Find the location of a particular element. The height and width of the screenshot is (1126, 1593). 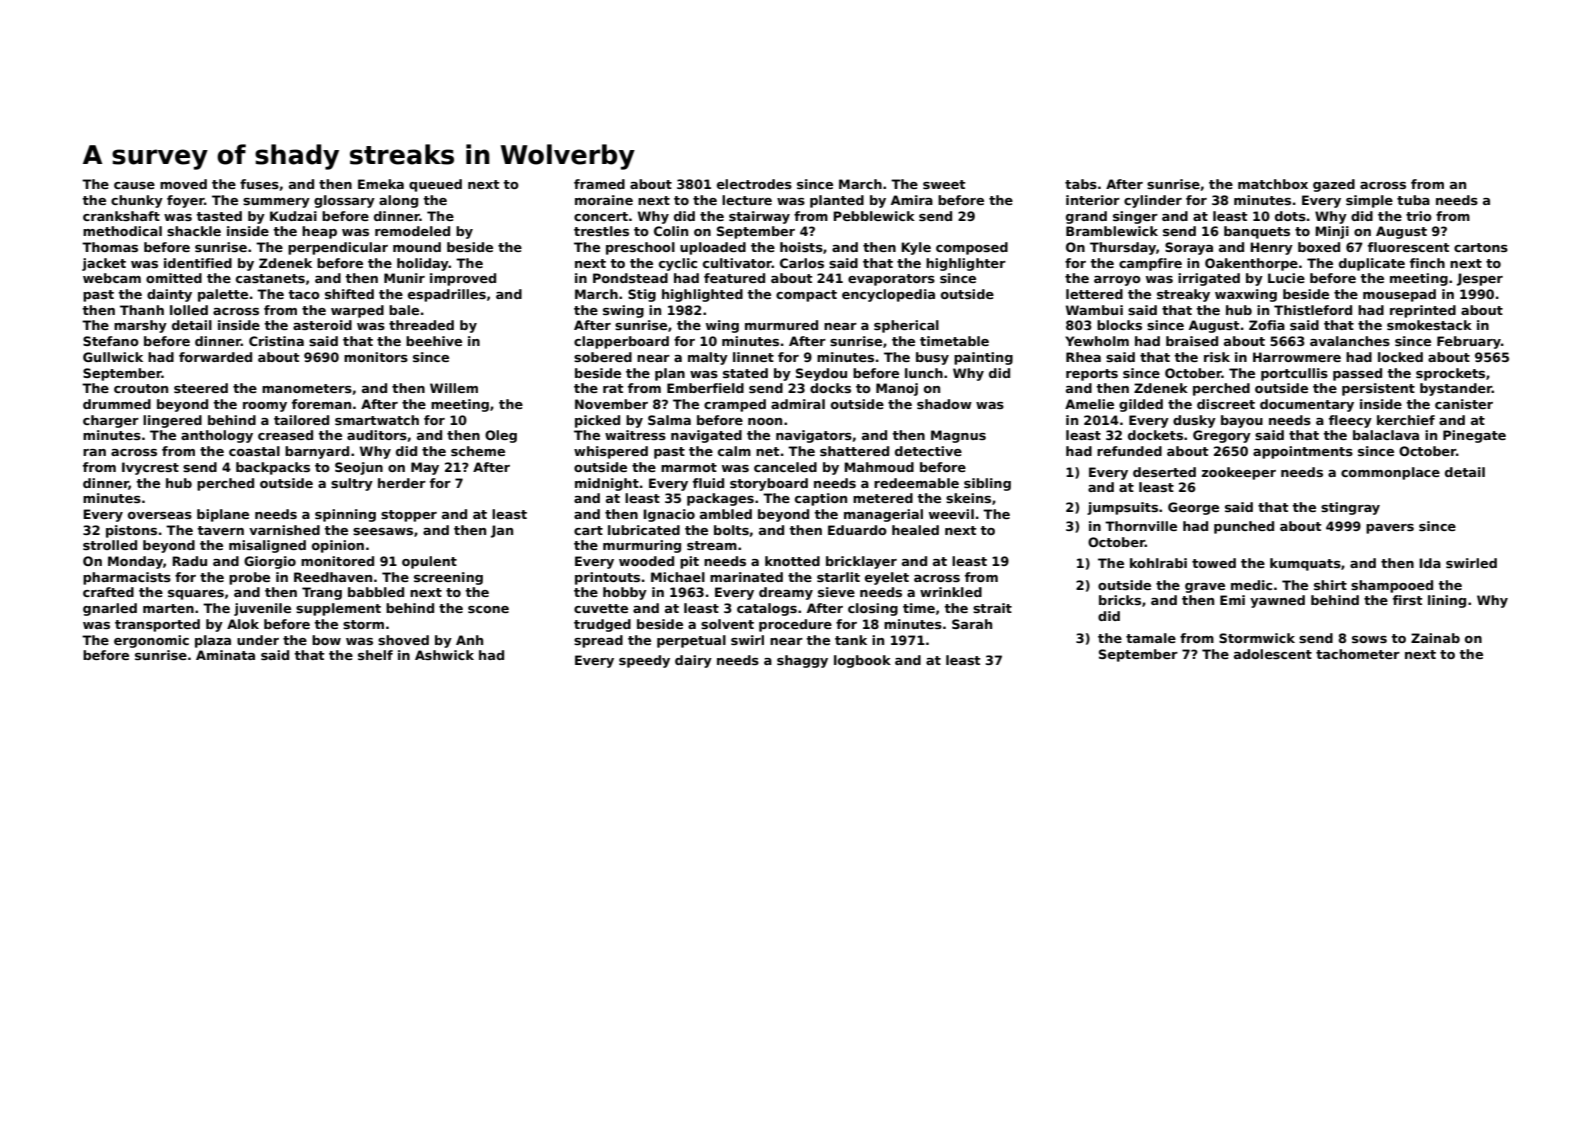

matchbox is located at coordinates (1273, 184).
